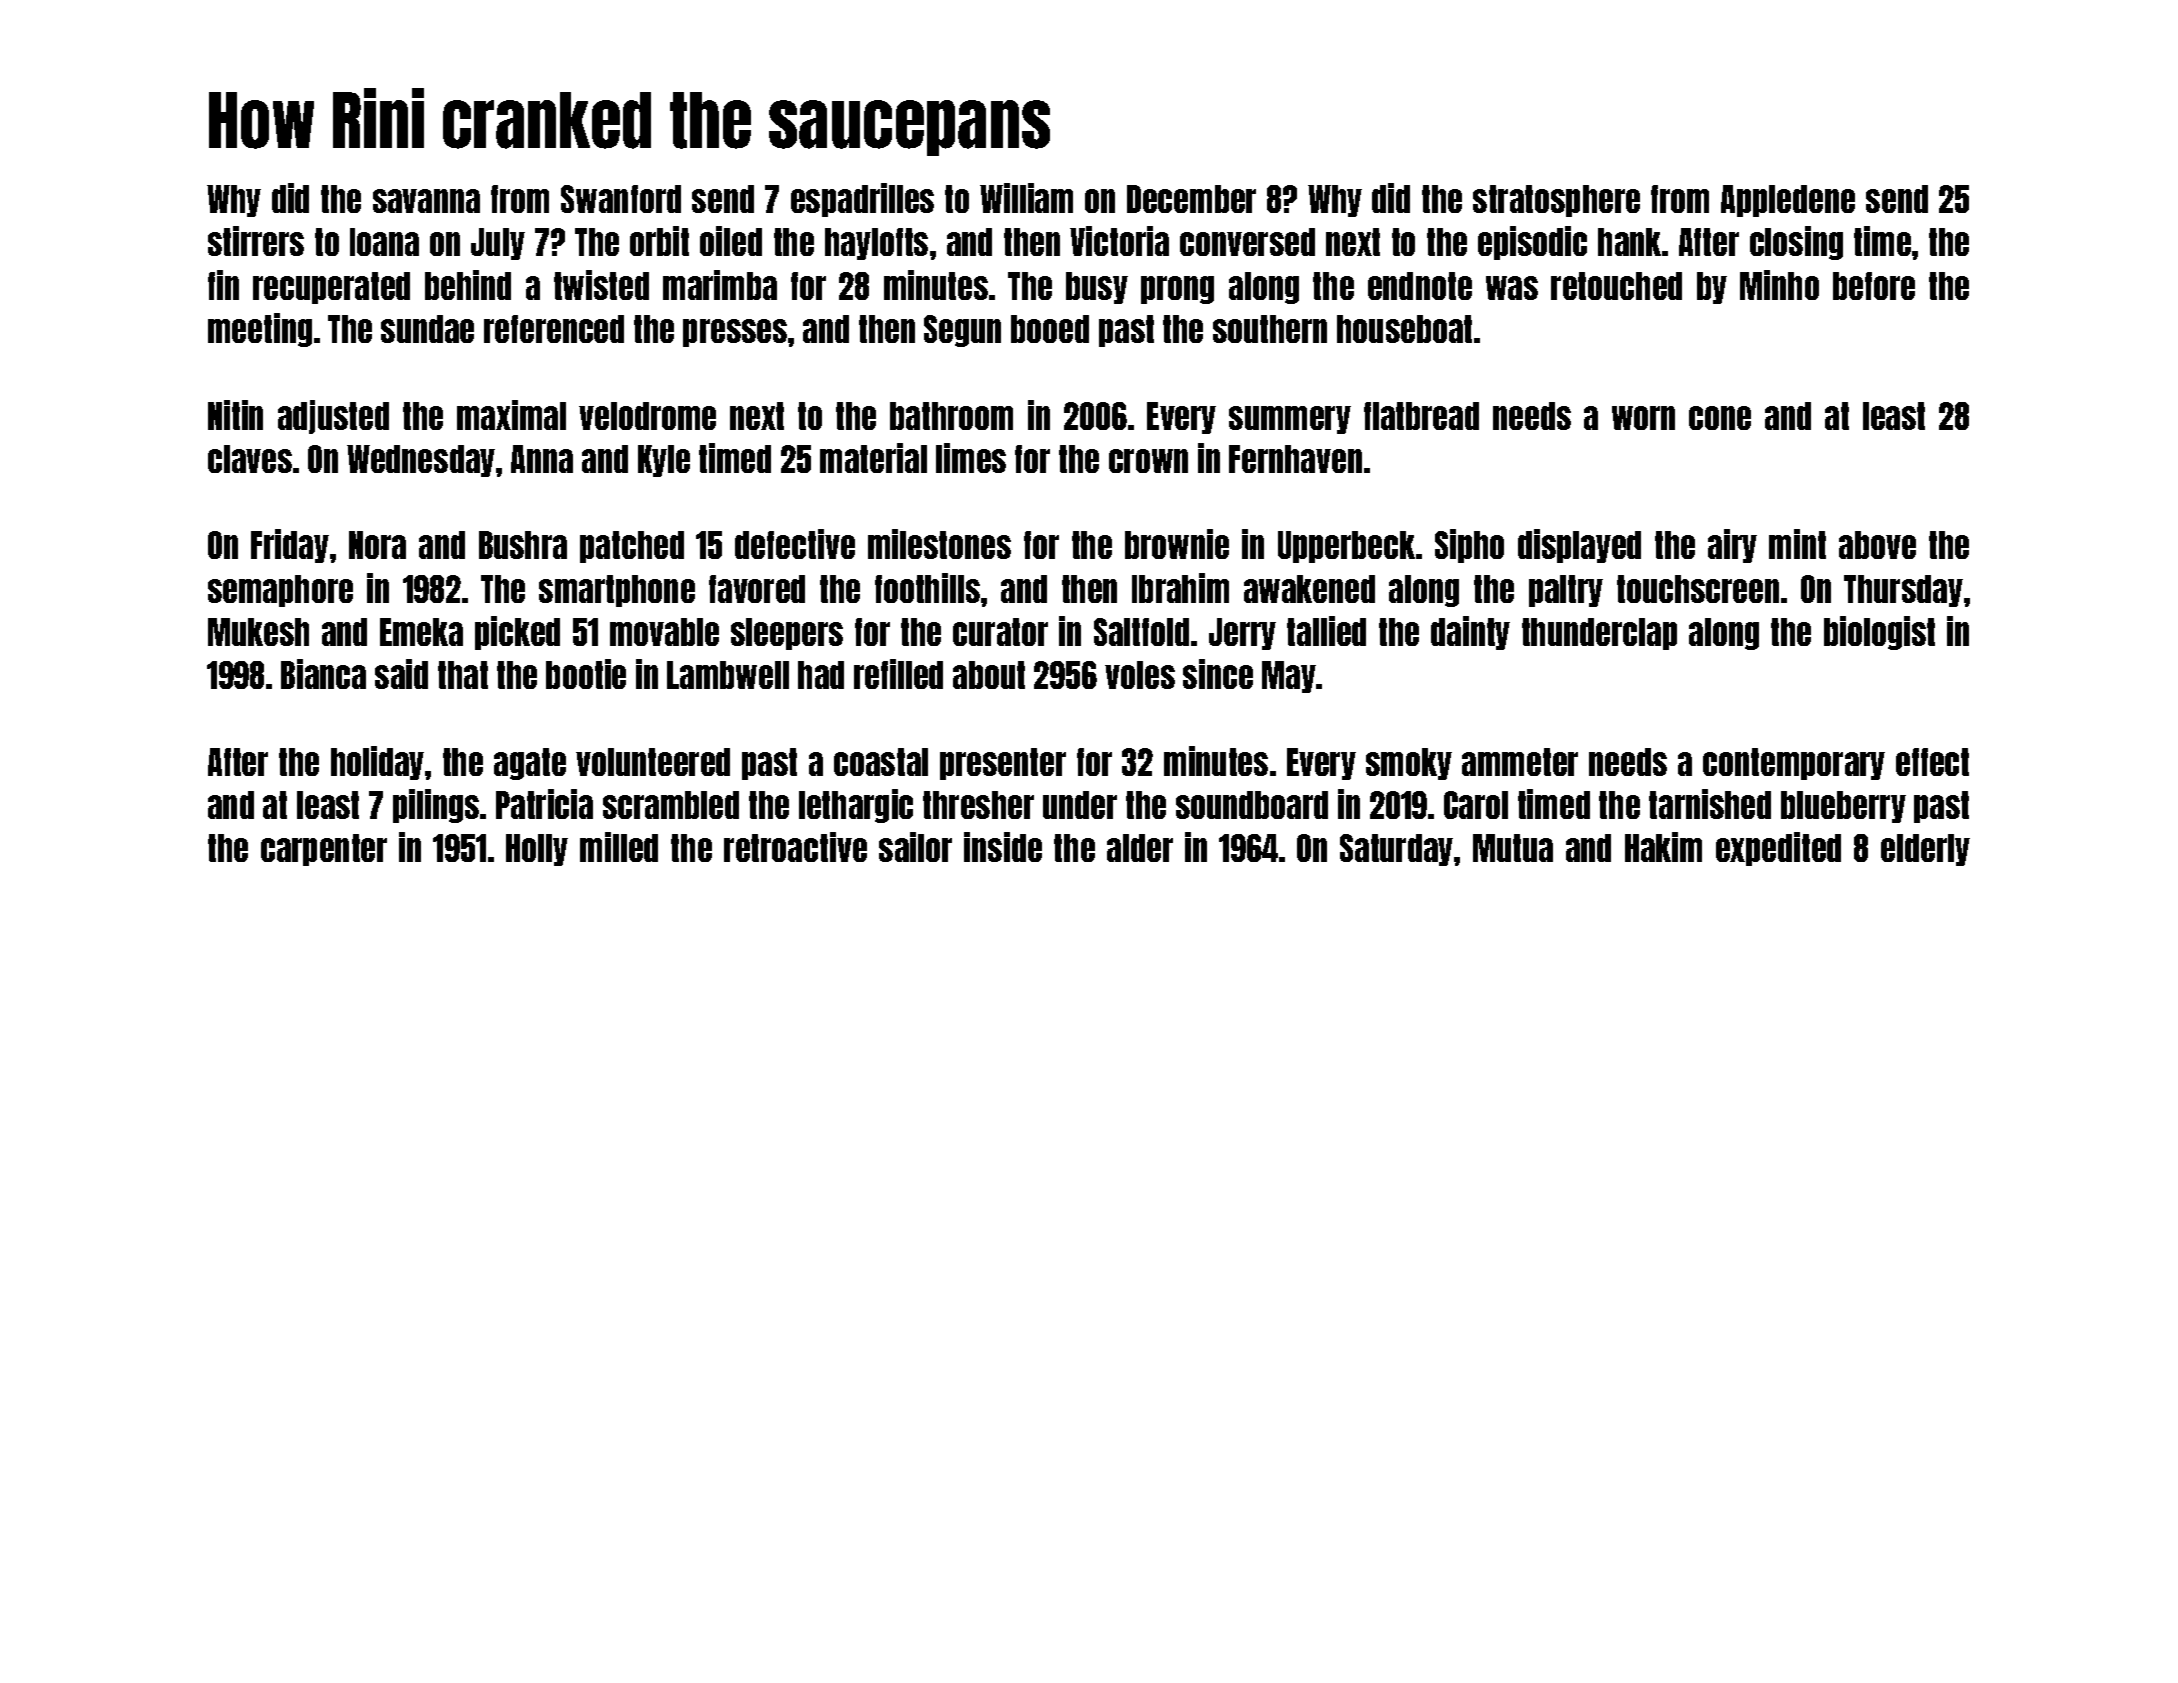  Describe the element at coordinates (290, 546) in the screenshot. I see `Friday` at that location.
